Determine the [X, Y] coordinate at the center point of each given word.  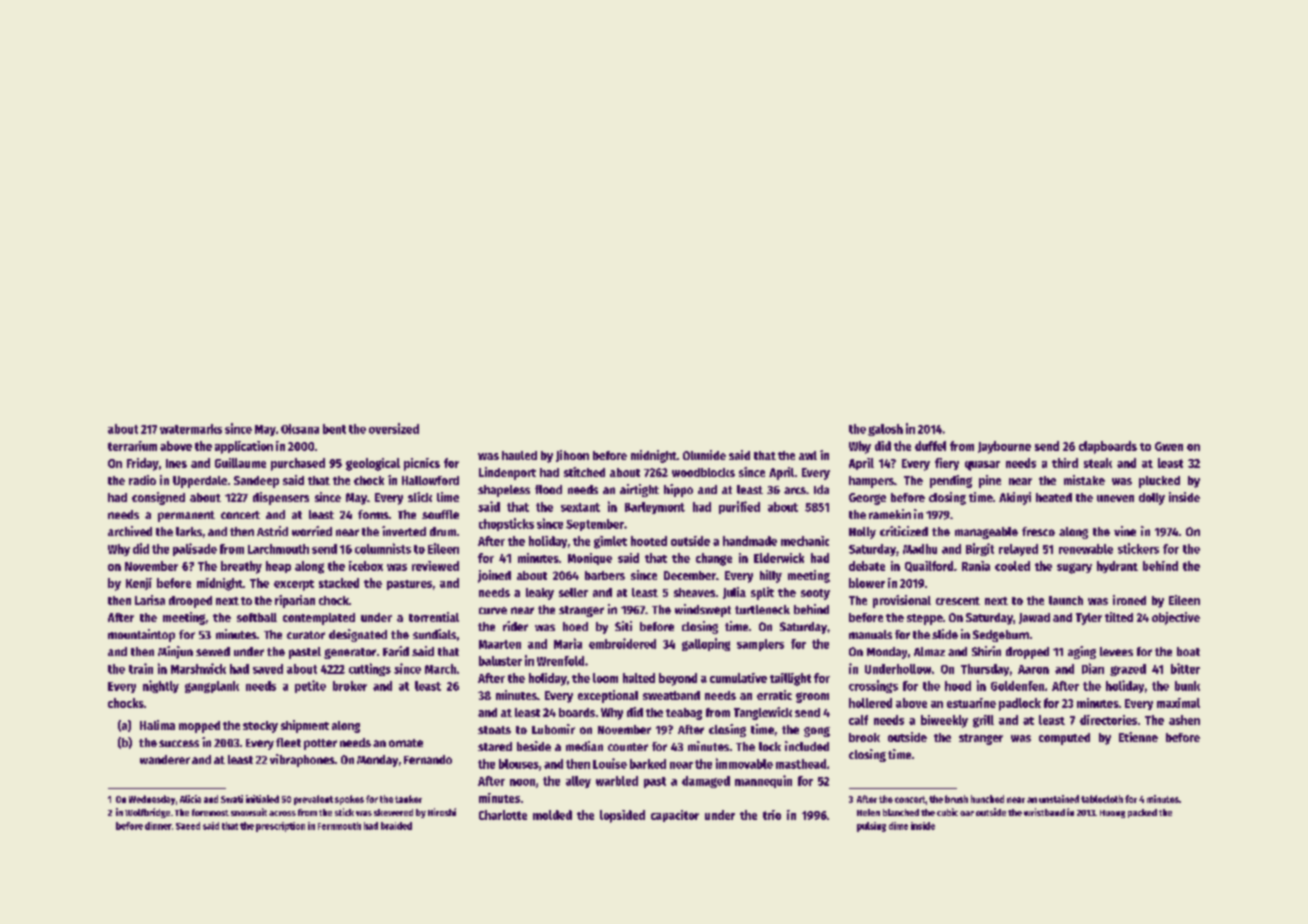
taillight [790, 679]
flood [548, 489]
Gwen [1169, 446]
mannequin [763, 781]
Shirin [986, 651]
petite [310, 686]
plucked [1159, 482]
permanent [186, 516]
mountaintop [141, 635]
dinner [158, 826]
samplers [760, 645]
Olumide [704, 455]
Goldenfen [1017, 686]
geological [373, 464]
